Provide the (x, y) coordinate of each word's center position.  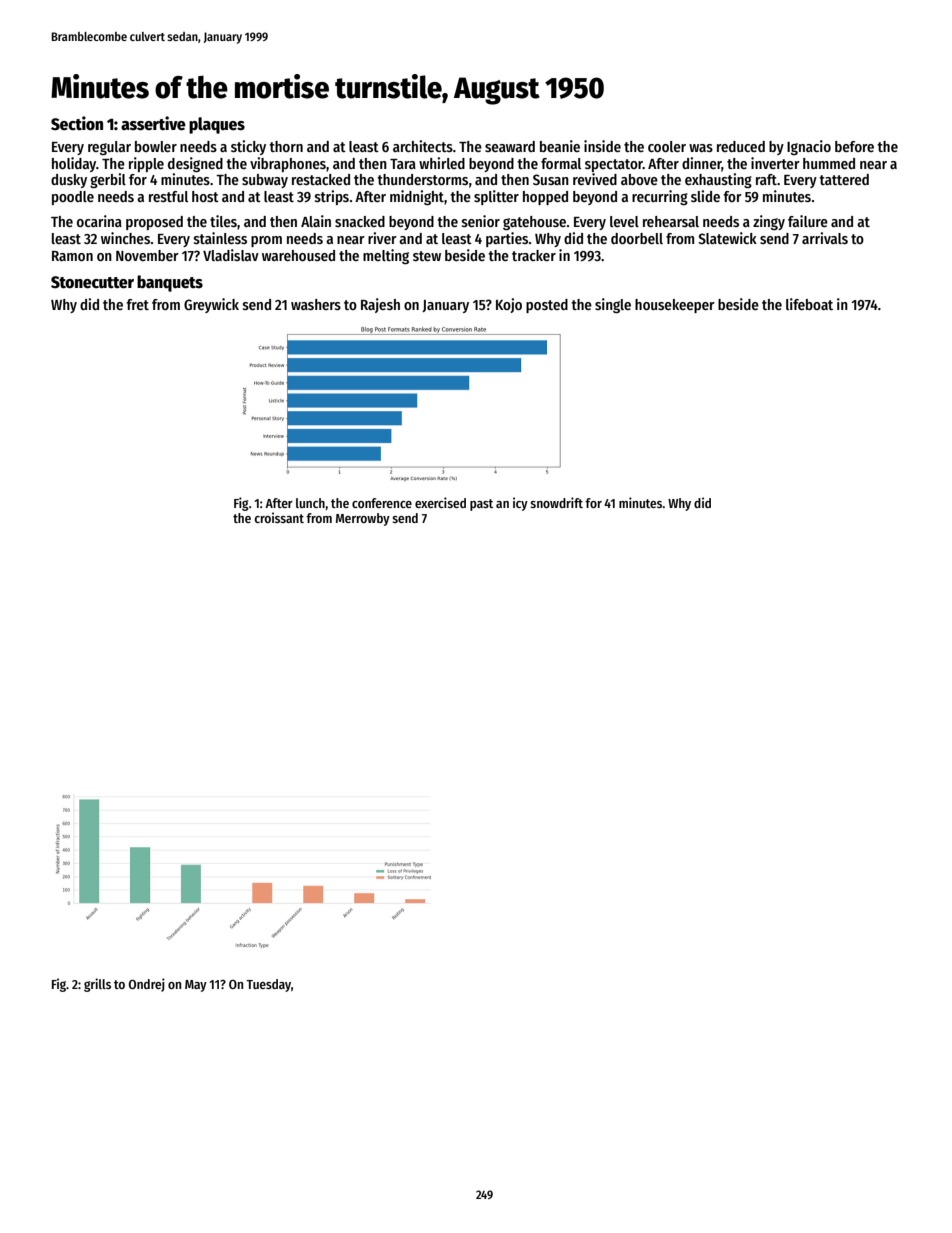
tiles (223, 221)
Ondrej (147, 985)
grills (97, 985)
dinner (702, 164)
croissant (279, 517)
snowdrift (556, 502)
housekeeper (675, 306)
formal (561, 163)
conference (382, 503)
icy (520, 504)
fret (137, 304)
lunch (310, 503)
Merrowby (363, 519)
